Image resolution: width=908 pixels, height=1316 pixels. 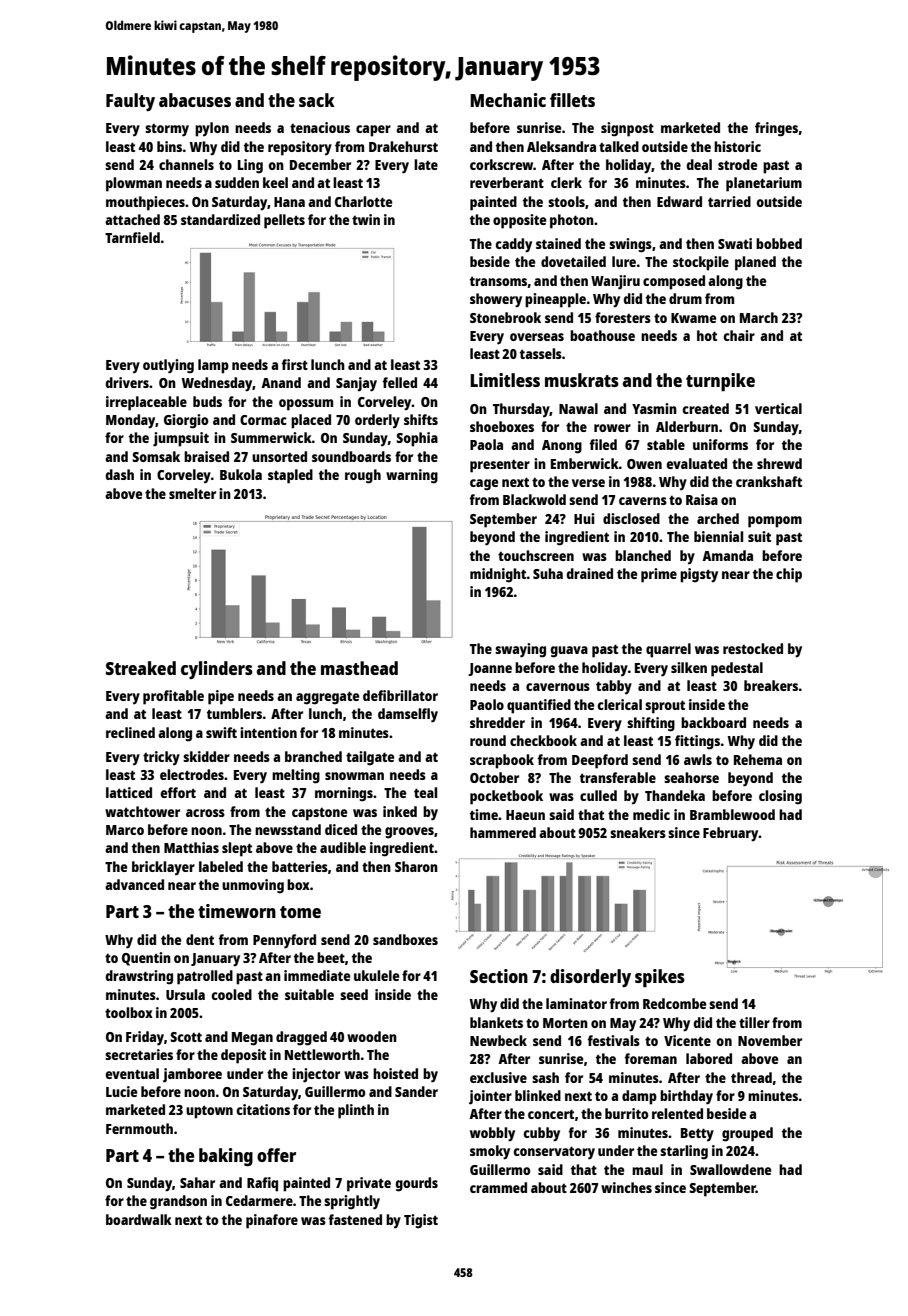 I want to click on Streaked, so click(x=141, y=668).
